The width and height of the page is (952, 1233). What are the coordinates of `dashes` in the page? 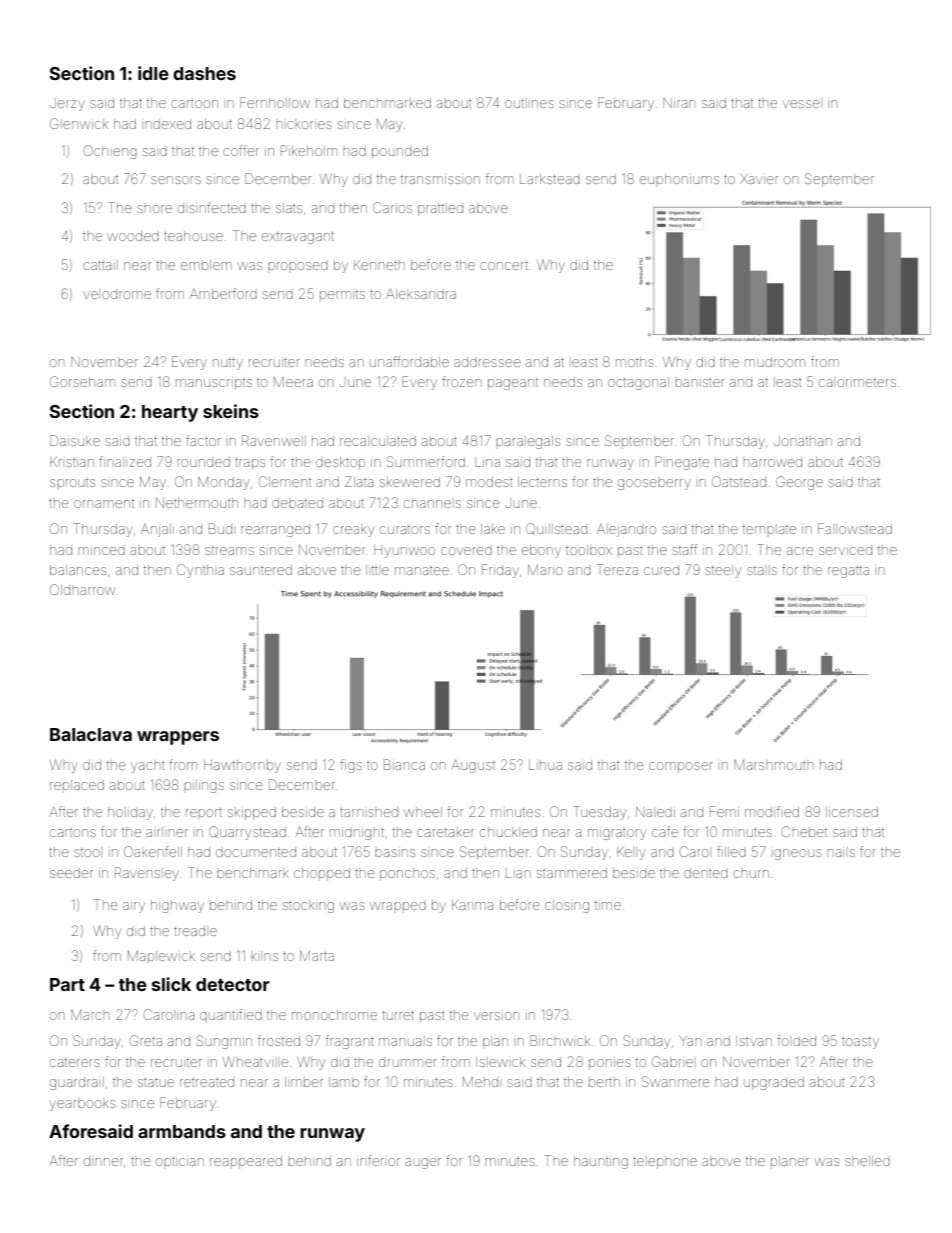 It's located at (204, 73).
